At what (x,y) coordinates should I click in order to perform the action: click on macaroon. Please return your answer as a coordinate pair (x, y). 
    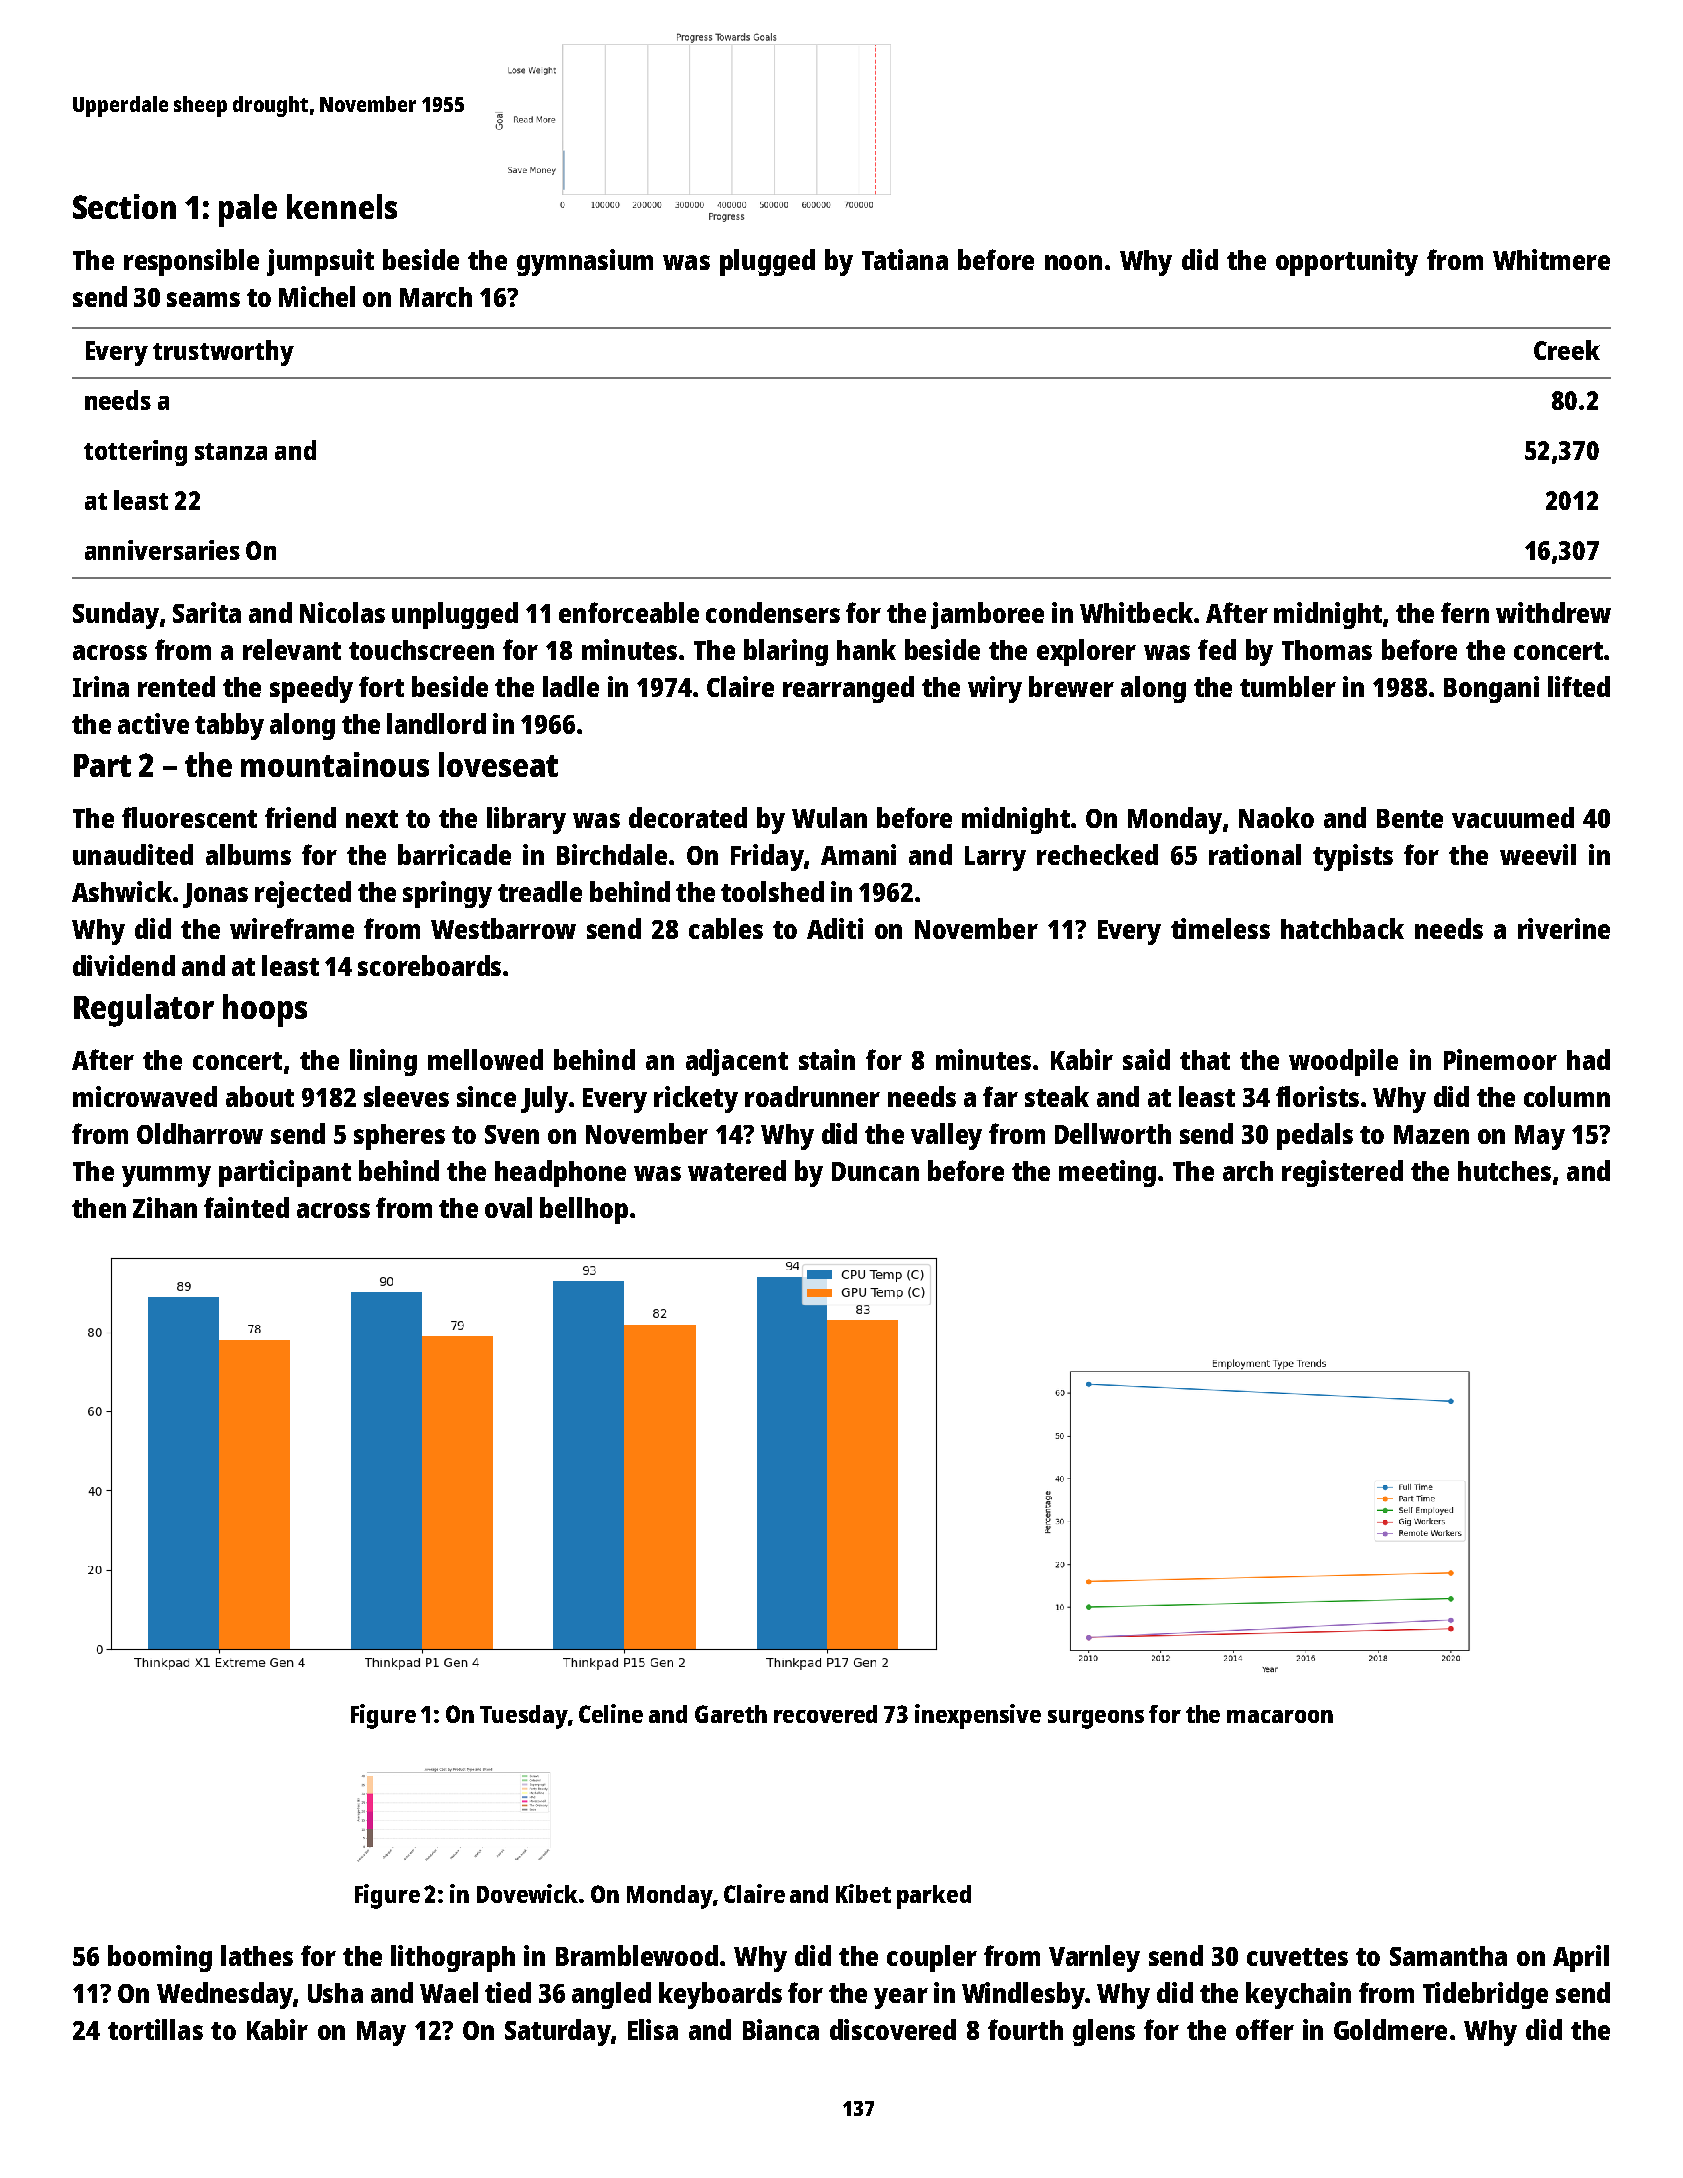
    Looking at the image, I should click on (1280, 1716).
